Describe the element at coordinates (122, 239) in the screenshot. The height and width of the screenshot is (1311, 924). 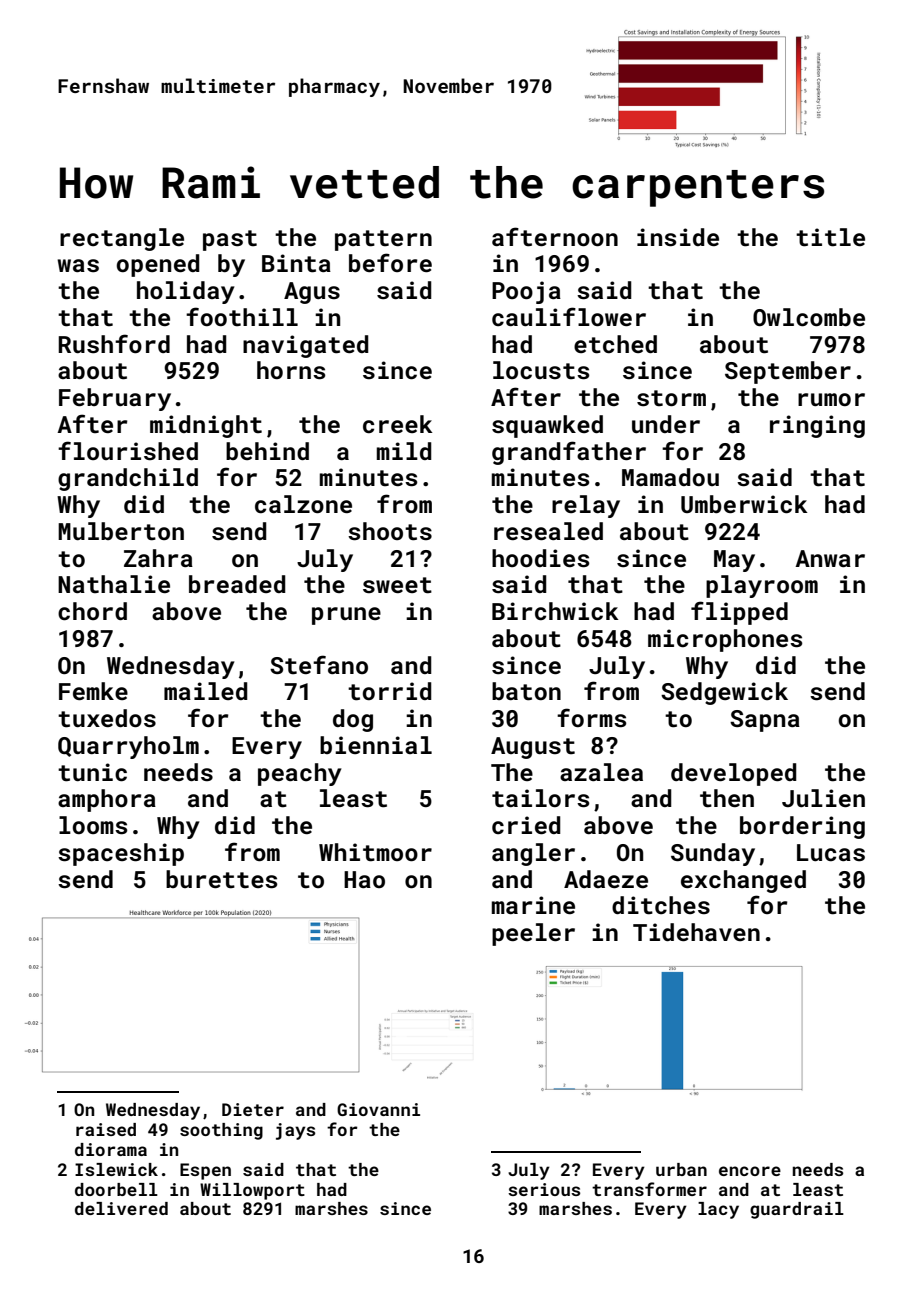
I see `rectangle` at that location.
